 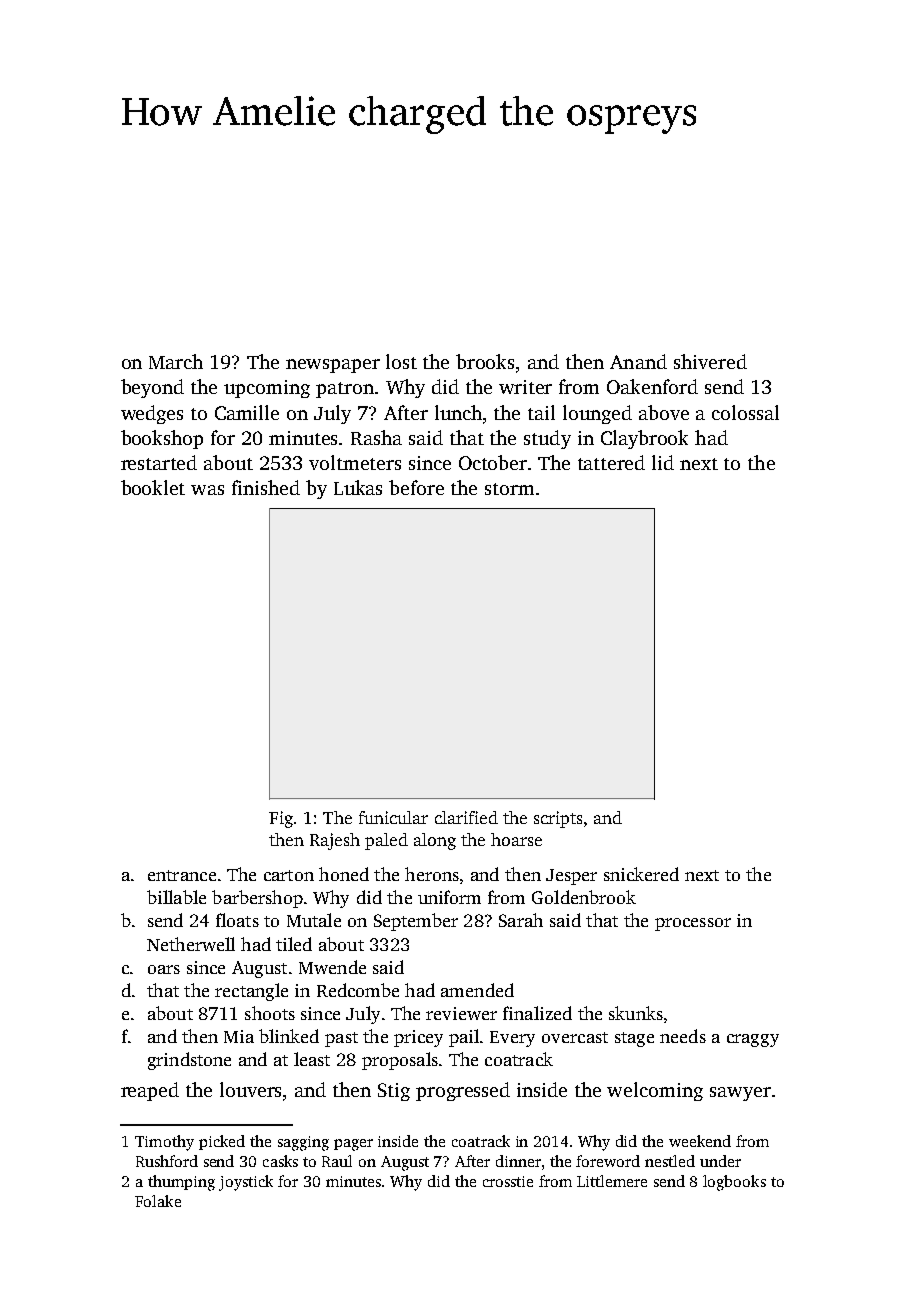 What do you see at coordinates (401, 361) in the screenshot?
I see `lost` at bounding box center [401, 361].
